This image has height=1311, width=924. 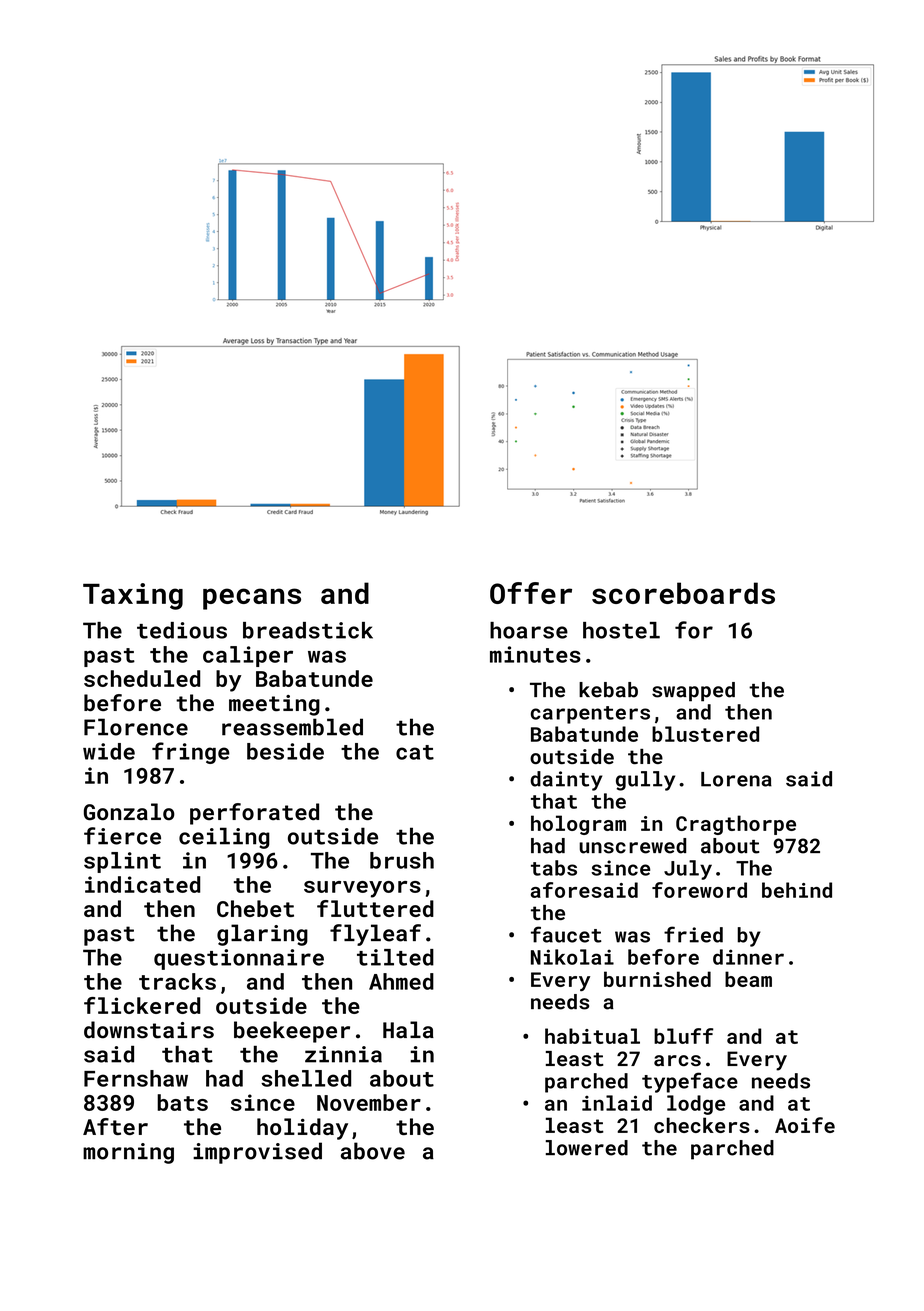 I want to click on burnished, so click(x=657, y=979).
